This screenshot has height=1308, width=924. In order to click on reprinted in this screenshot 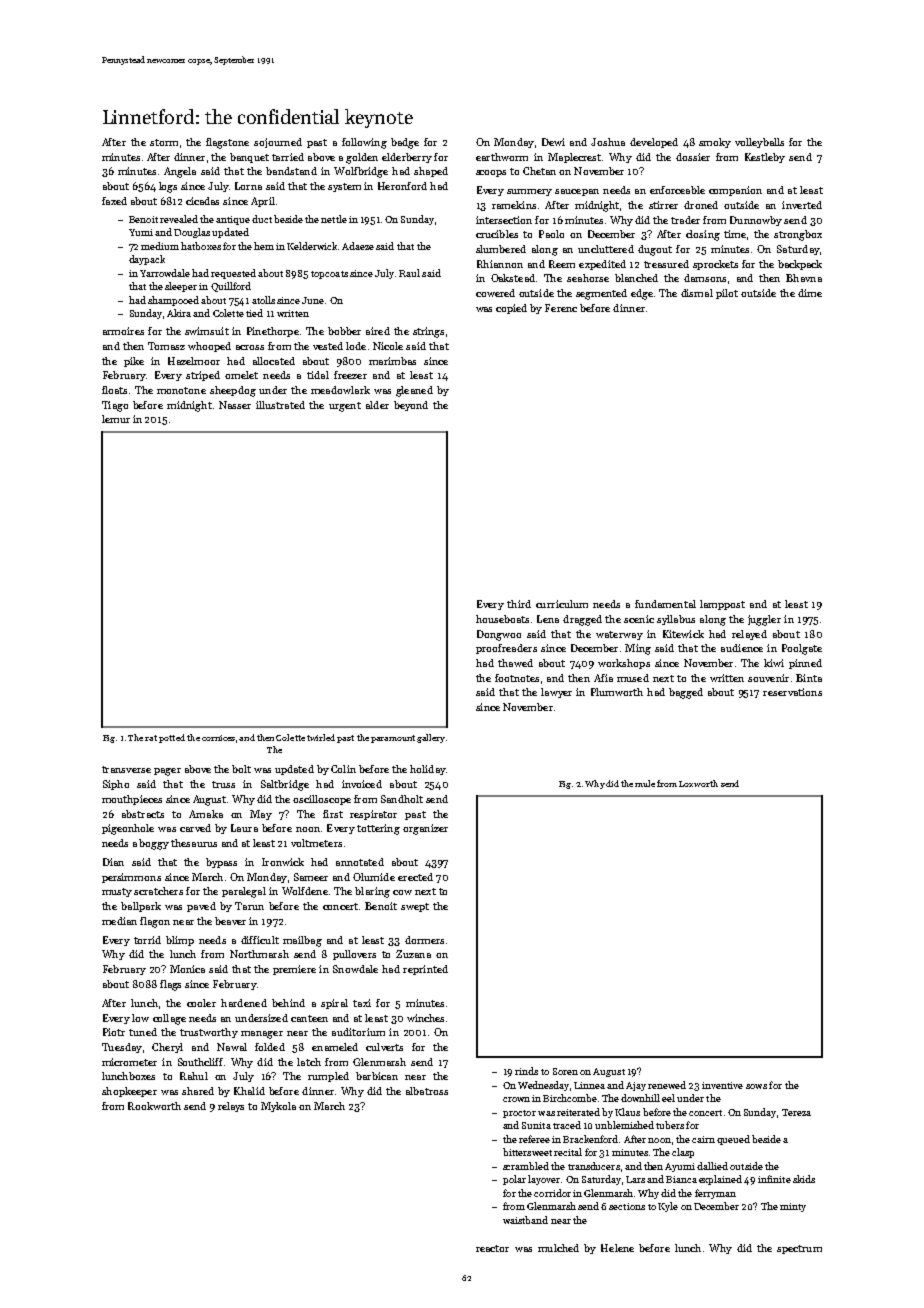, I will do `click(425, 970)`.
